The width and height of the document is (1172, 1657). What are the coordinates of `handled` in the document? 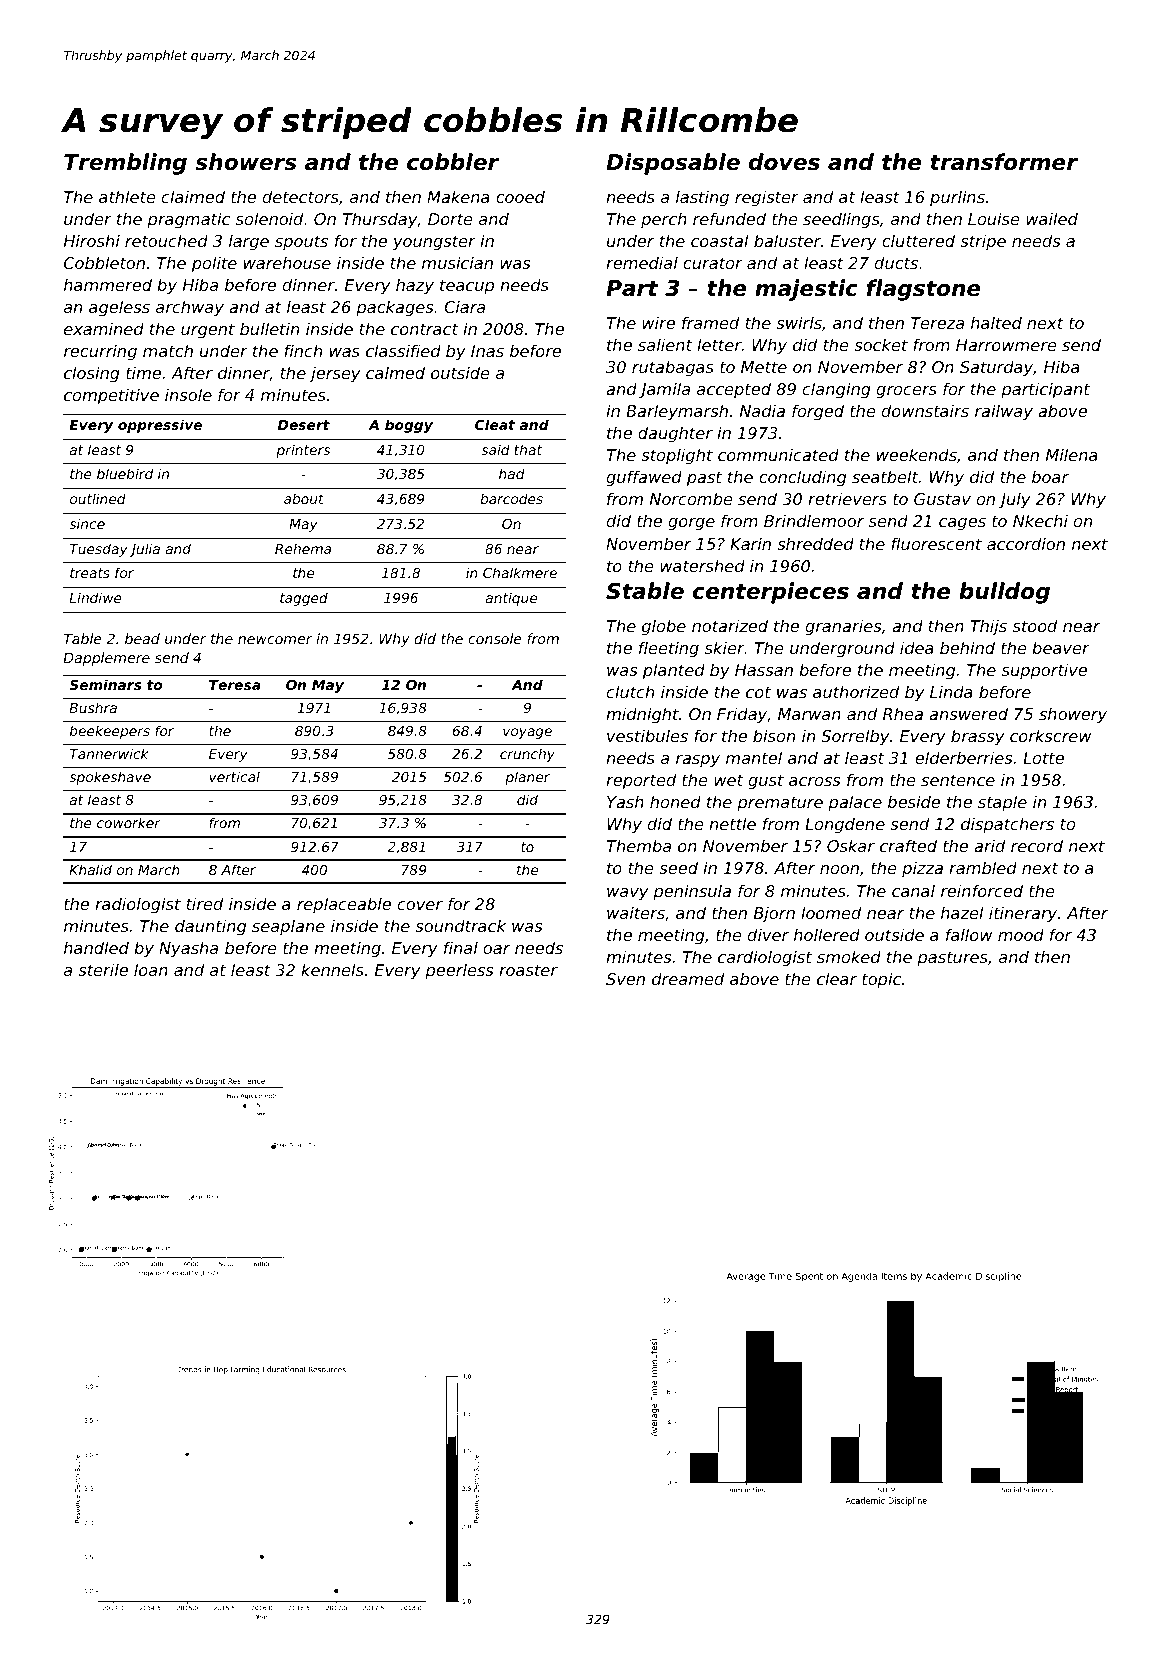 It's located at (96, 947).
